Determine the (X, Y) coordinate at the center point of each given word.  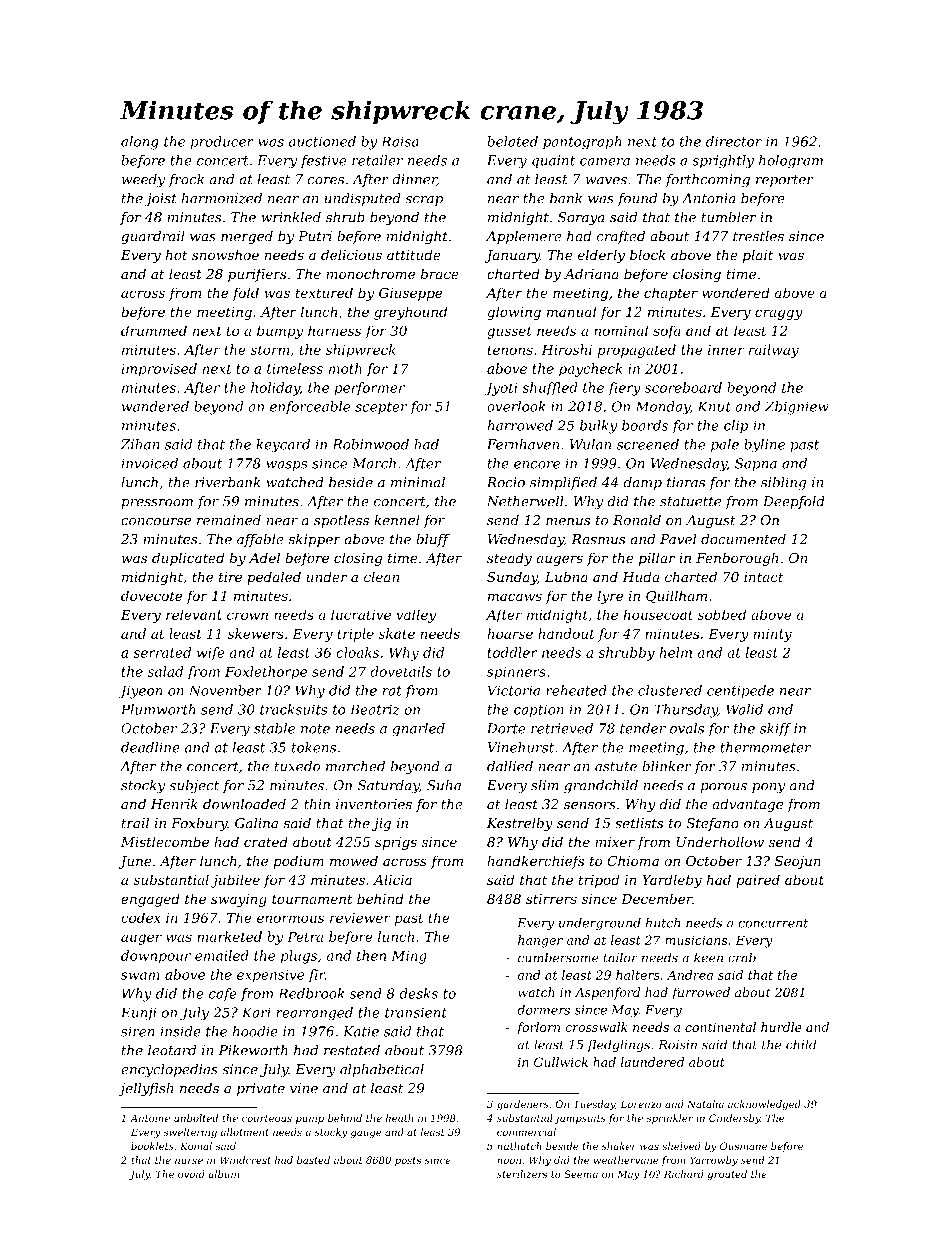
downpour (156, 957)
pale (725, 445)
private (261, 1089)
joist (161, 199)
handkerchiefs (535, 862)
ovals (687, 728)
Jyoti (500, 389)
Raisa (400, 141)
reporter (785, 181)
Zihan (140, 444)
